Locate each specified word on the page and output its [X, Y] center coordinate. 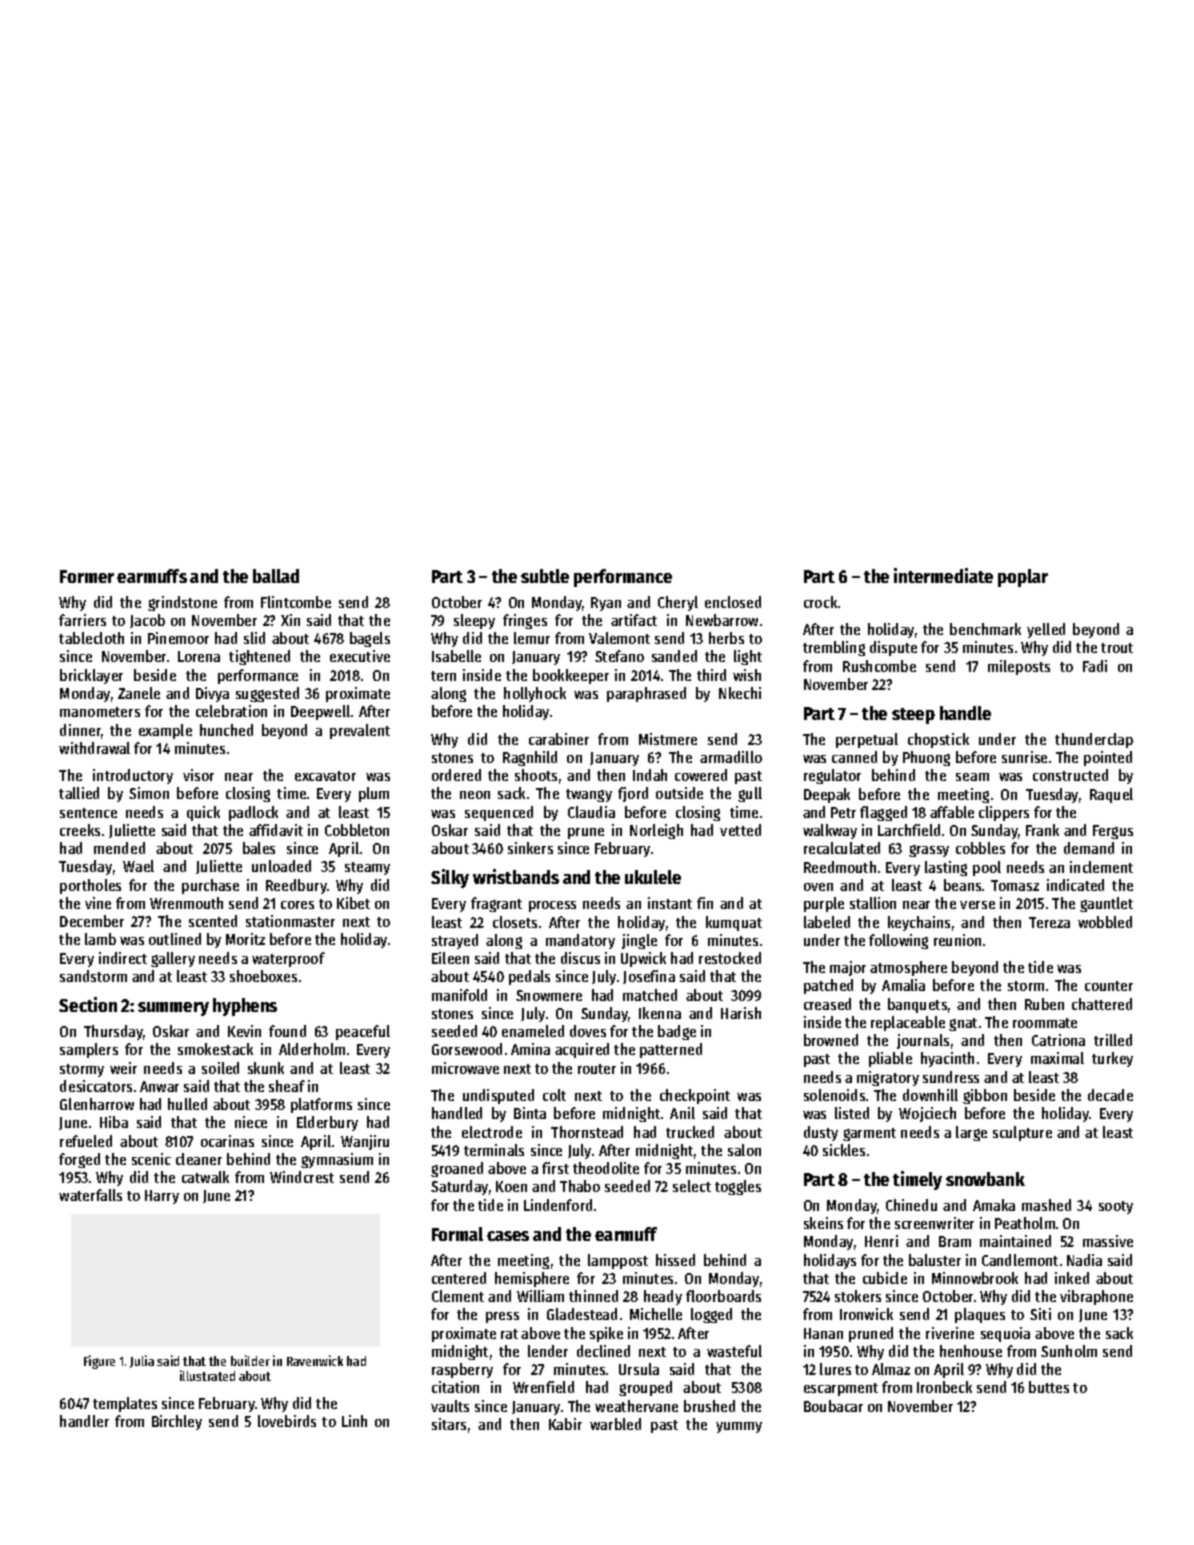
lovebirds [287, 1421]
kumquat [734, 923]
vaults [450, 1406]
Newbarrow [722, 620]
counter [1109, 986]
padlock [253, 813]
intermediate [943, 575]
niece [251, 1122]
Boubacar [833, 1406]
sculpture [1022, 1133]
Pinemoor [178, 638]
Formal [457, 1234]
